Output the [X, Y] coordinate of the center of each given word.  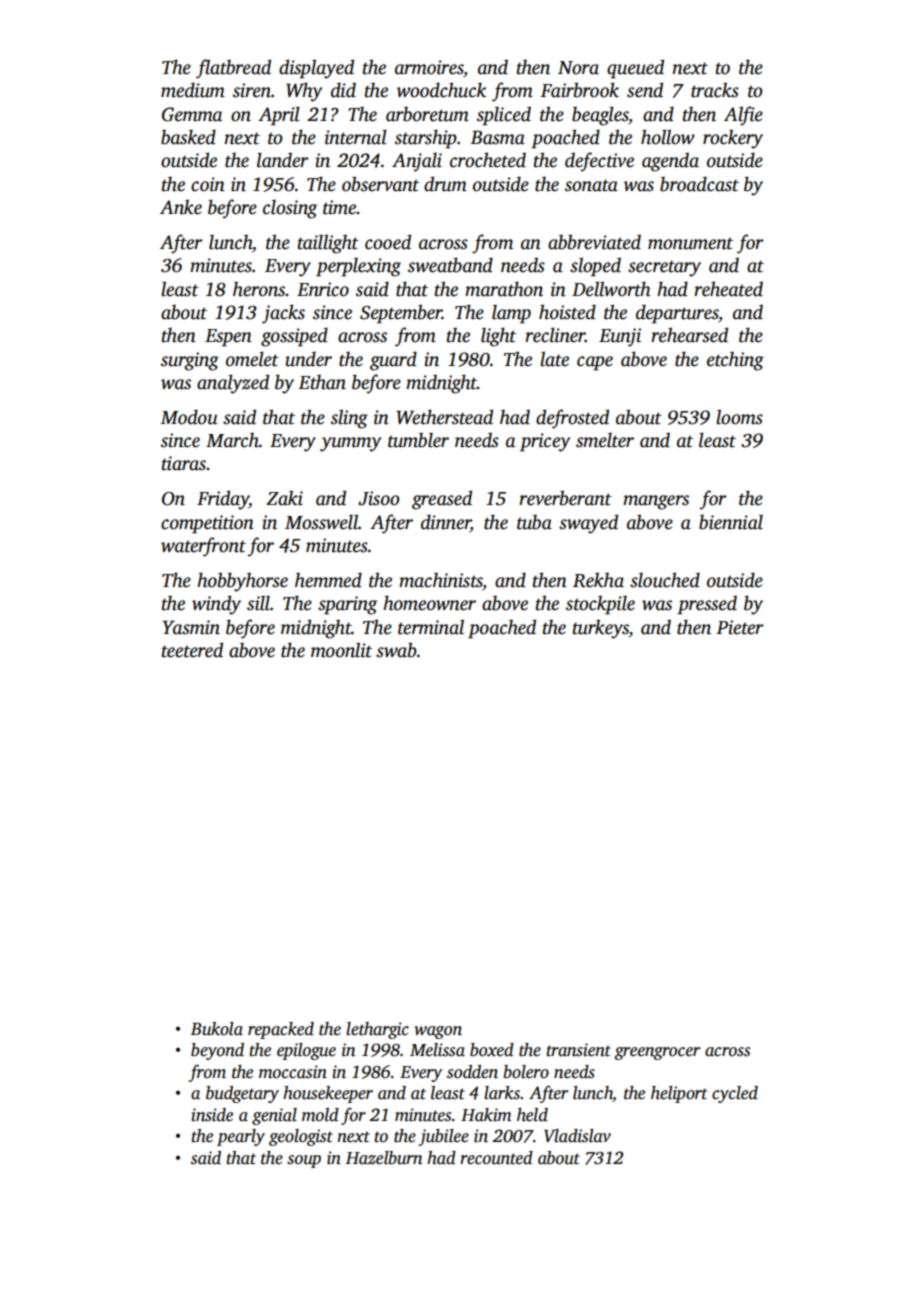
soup [304, 1161]
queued [635, 69]
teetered [192, 650]
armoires [429, 67]
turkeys [601, 629]
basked [188, 137]
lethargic [377, 1030]
